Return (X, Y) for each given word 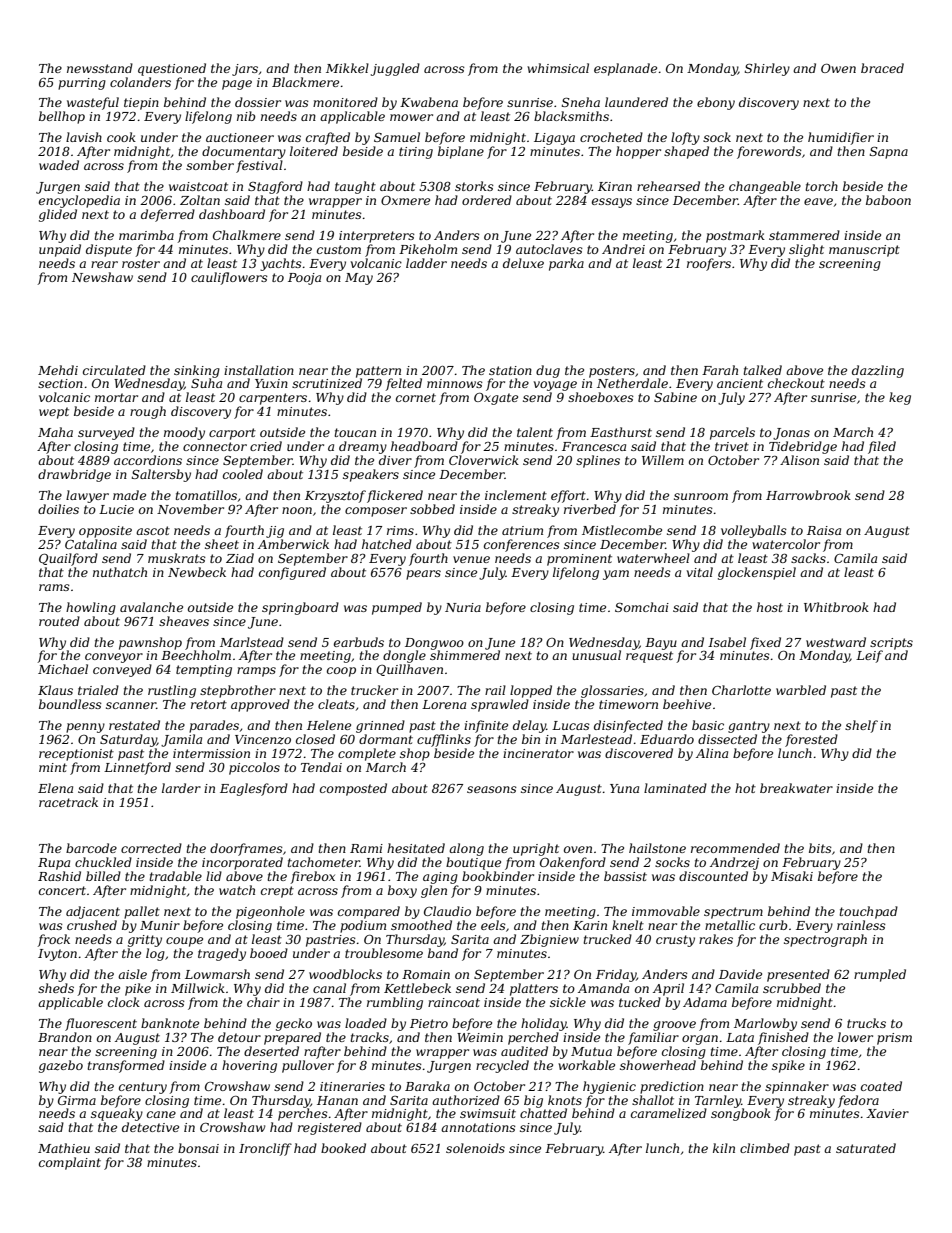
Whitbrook (836, 607)
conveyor (114, 658)
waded (59, 165)
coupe (184, 942)
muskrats (177, 558)
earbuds (359, 642)
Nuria (463, 607)
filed (882, 447)
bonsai (198, 1148)
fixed (765, 643)
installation (259, 370)
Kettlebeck (417, 988)
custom (339, 249)
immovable (666, 911)
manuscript (864, 251)
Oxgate (496, 399)
